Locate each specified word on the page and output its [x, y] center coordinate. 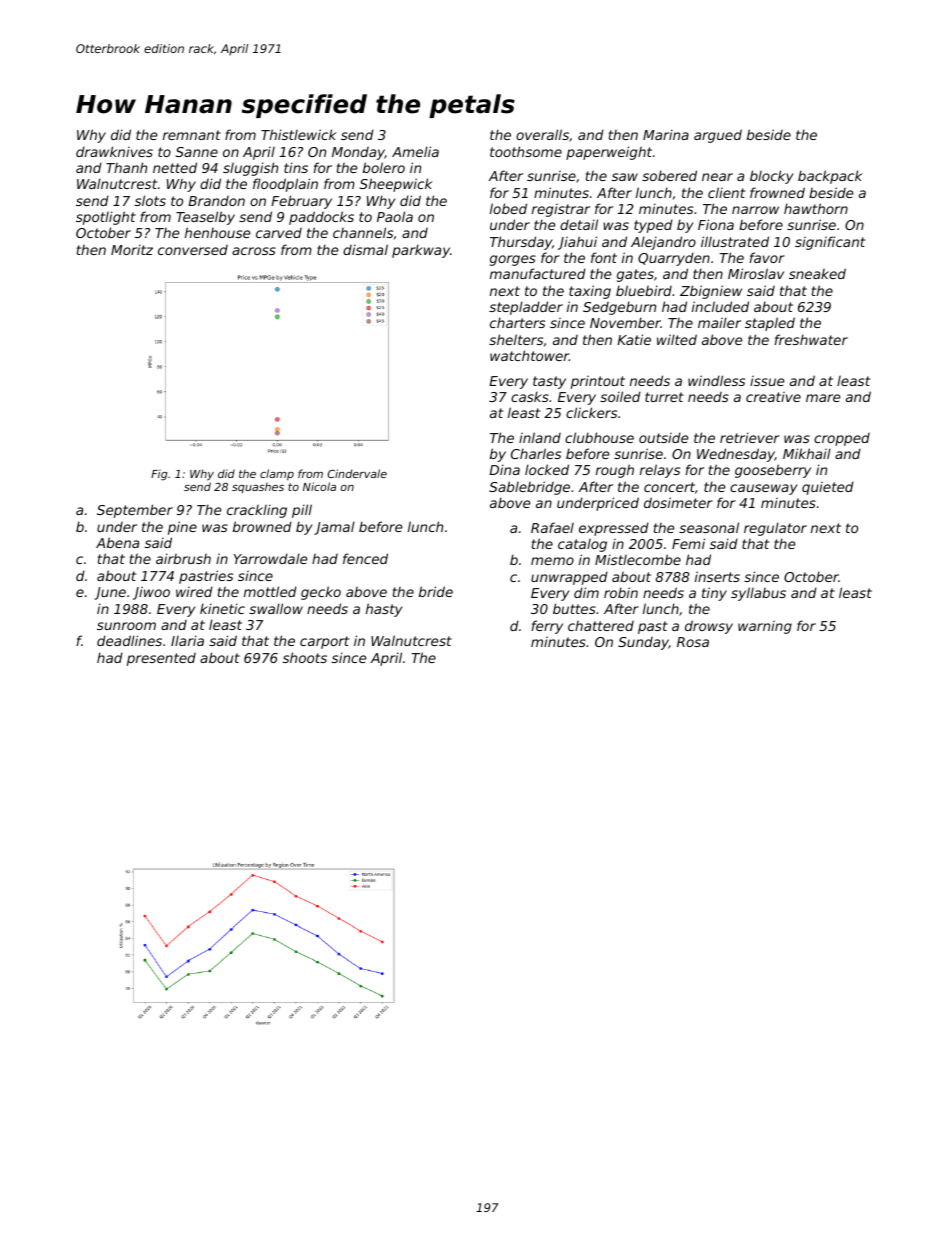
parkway [421, 251]
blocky [772, 177]
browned [262, 526]
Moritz [132, 249]
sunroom [126, 626]
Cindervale [357, 473]
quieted [828, 488]
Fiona [716, 224]
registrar [561, 210]
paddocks [321, 218]
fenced [365, 558]
